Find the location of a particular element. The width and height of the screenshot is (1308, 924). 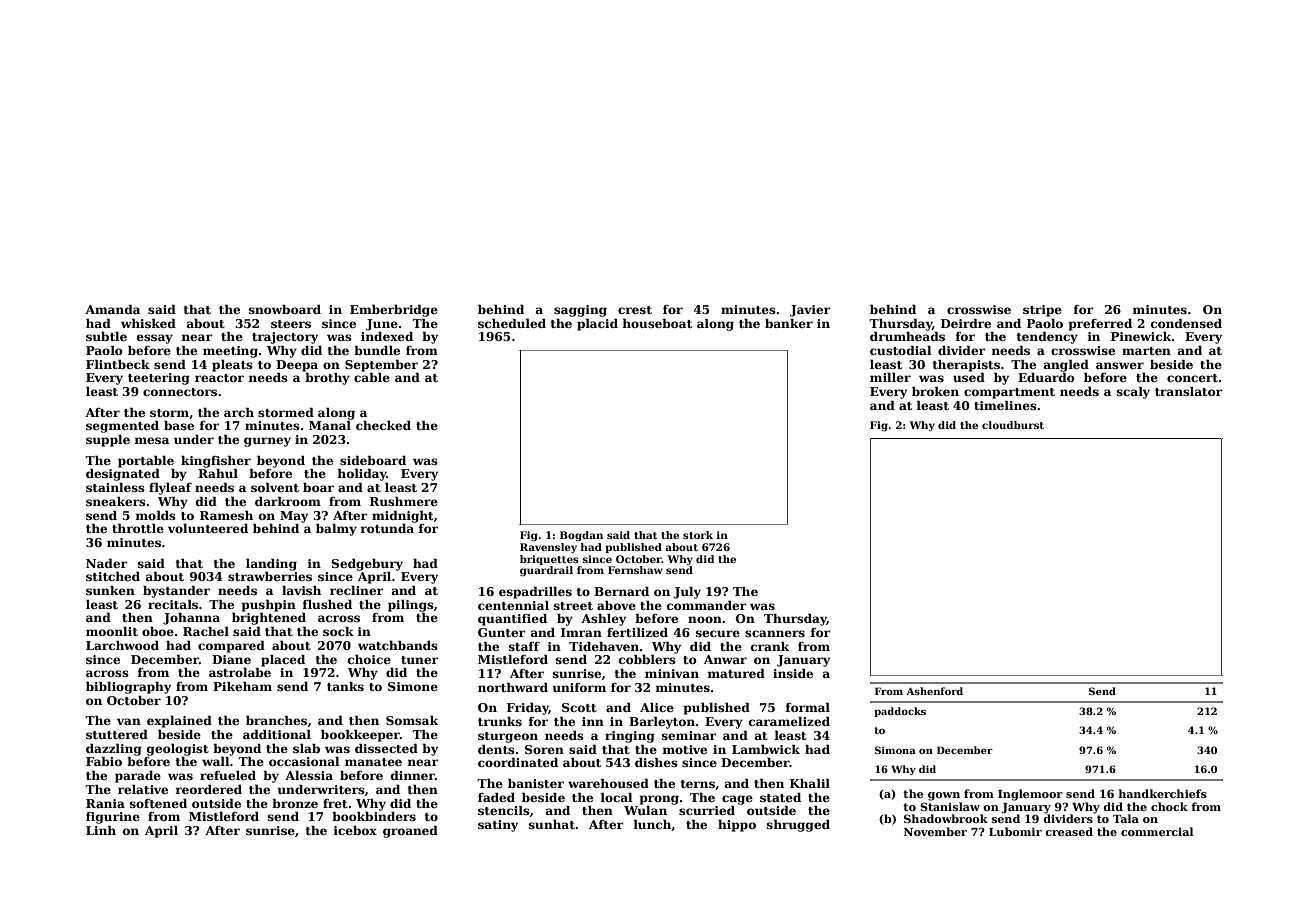

parade is located at coordinates (138, 777).
